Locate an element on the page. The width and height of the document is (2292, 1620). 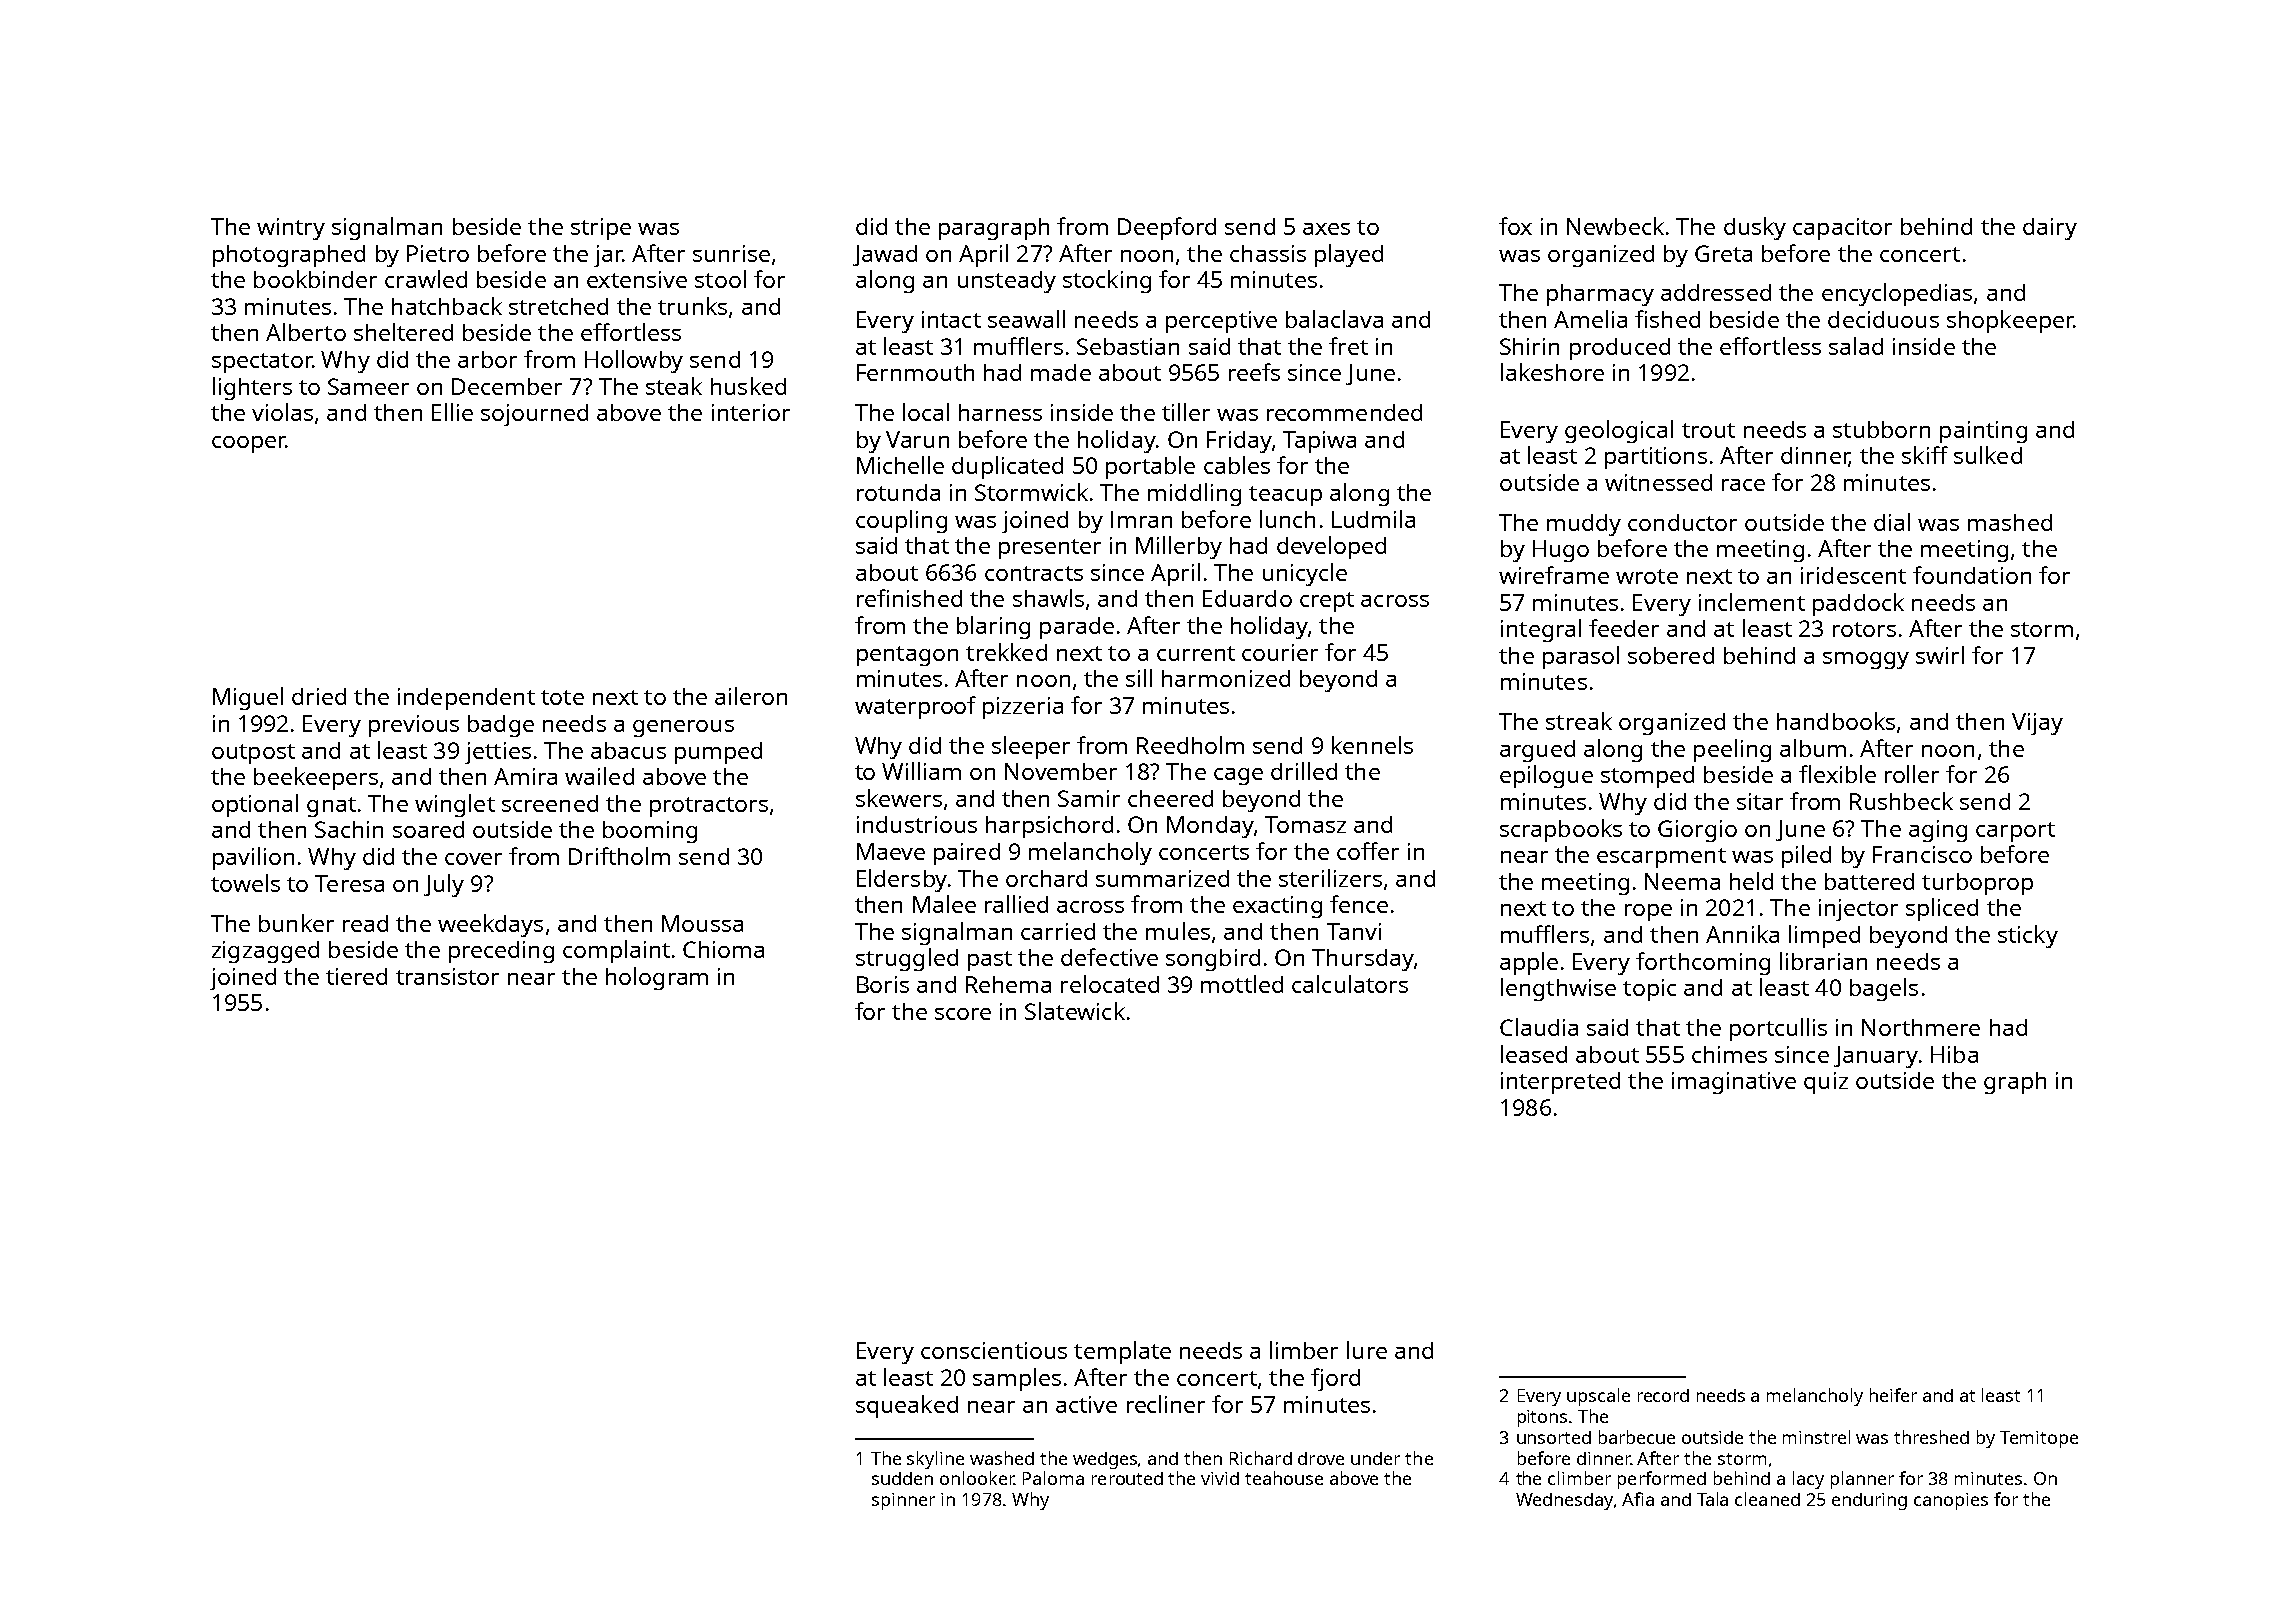
conscientious is located at coordinates (994, 1350).
